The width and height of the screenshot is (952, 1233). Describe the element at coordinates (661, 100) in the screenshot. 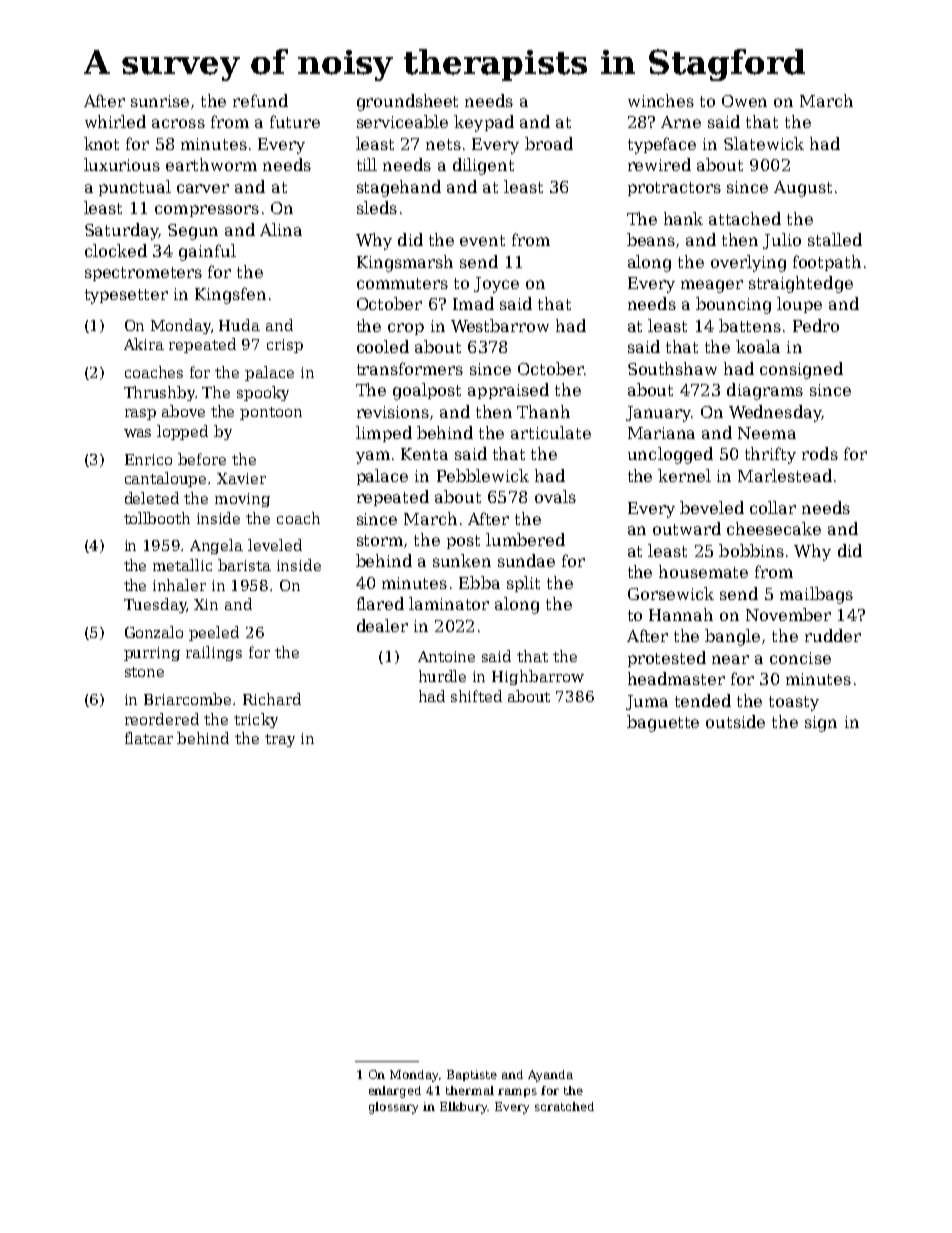

I see `winches` at that location.
